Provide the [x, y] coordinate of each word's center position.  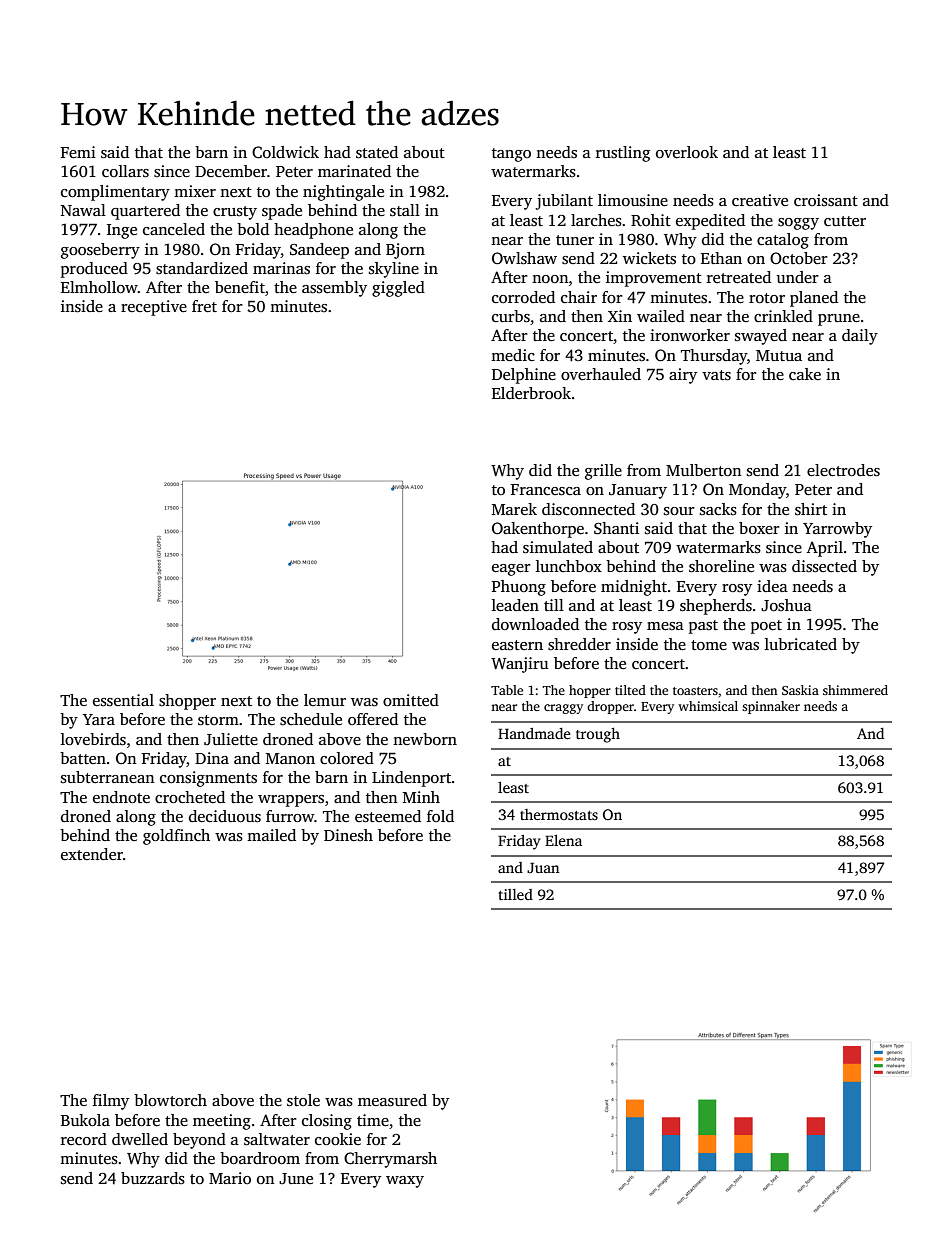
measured [392, 1100]
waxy [405, 1182]
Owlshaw [524, 258]
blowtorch [170, 1100]
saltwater [277, 1139]
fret [204, 306]
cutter [845, 221]
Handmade [534, 733]
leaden [515, 605]
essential [123, 700]
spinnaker [771, 707]
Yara [99, 719]
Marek [514, 509]
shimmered [855, 690]
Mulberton [704, 470]
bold [253, 229]
